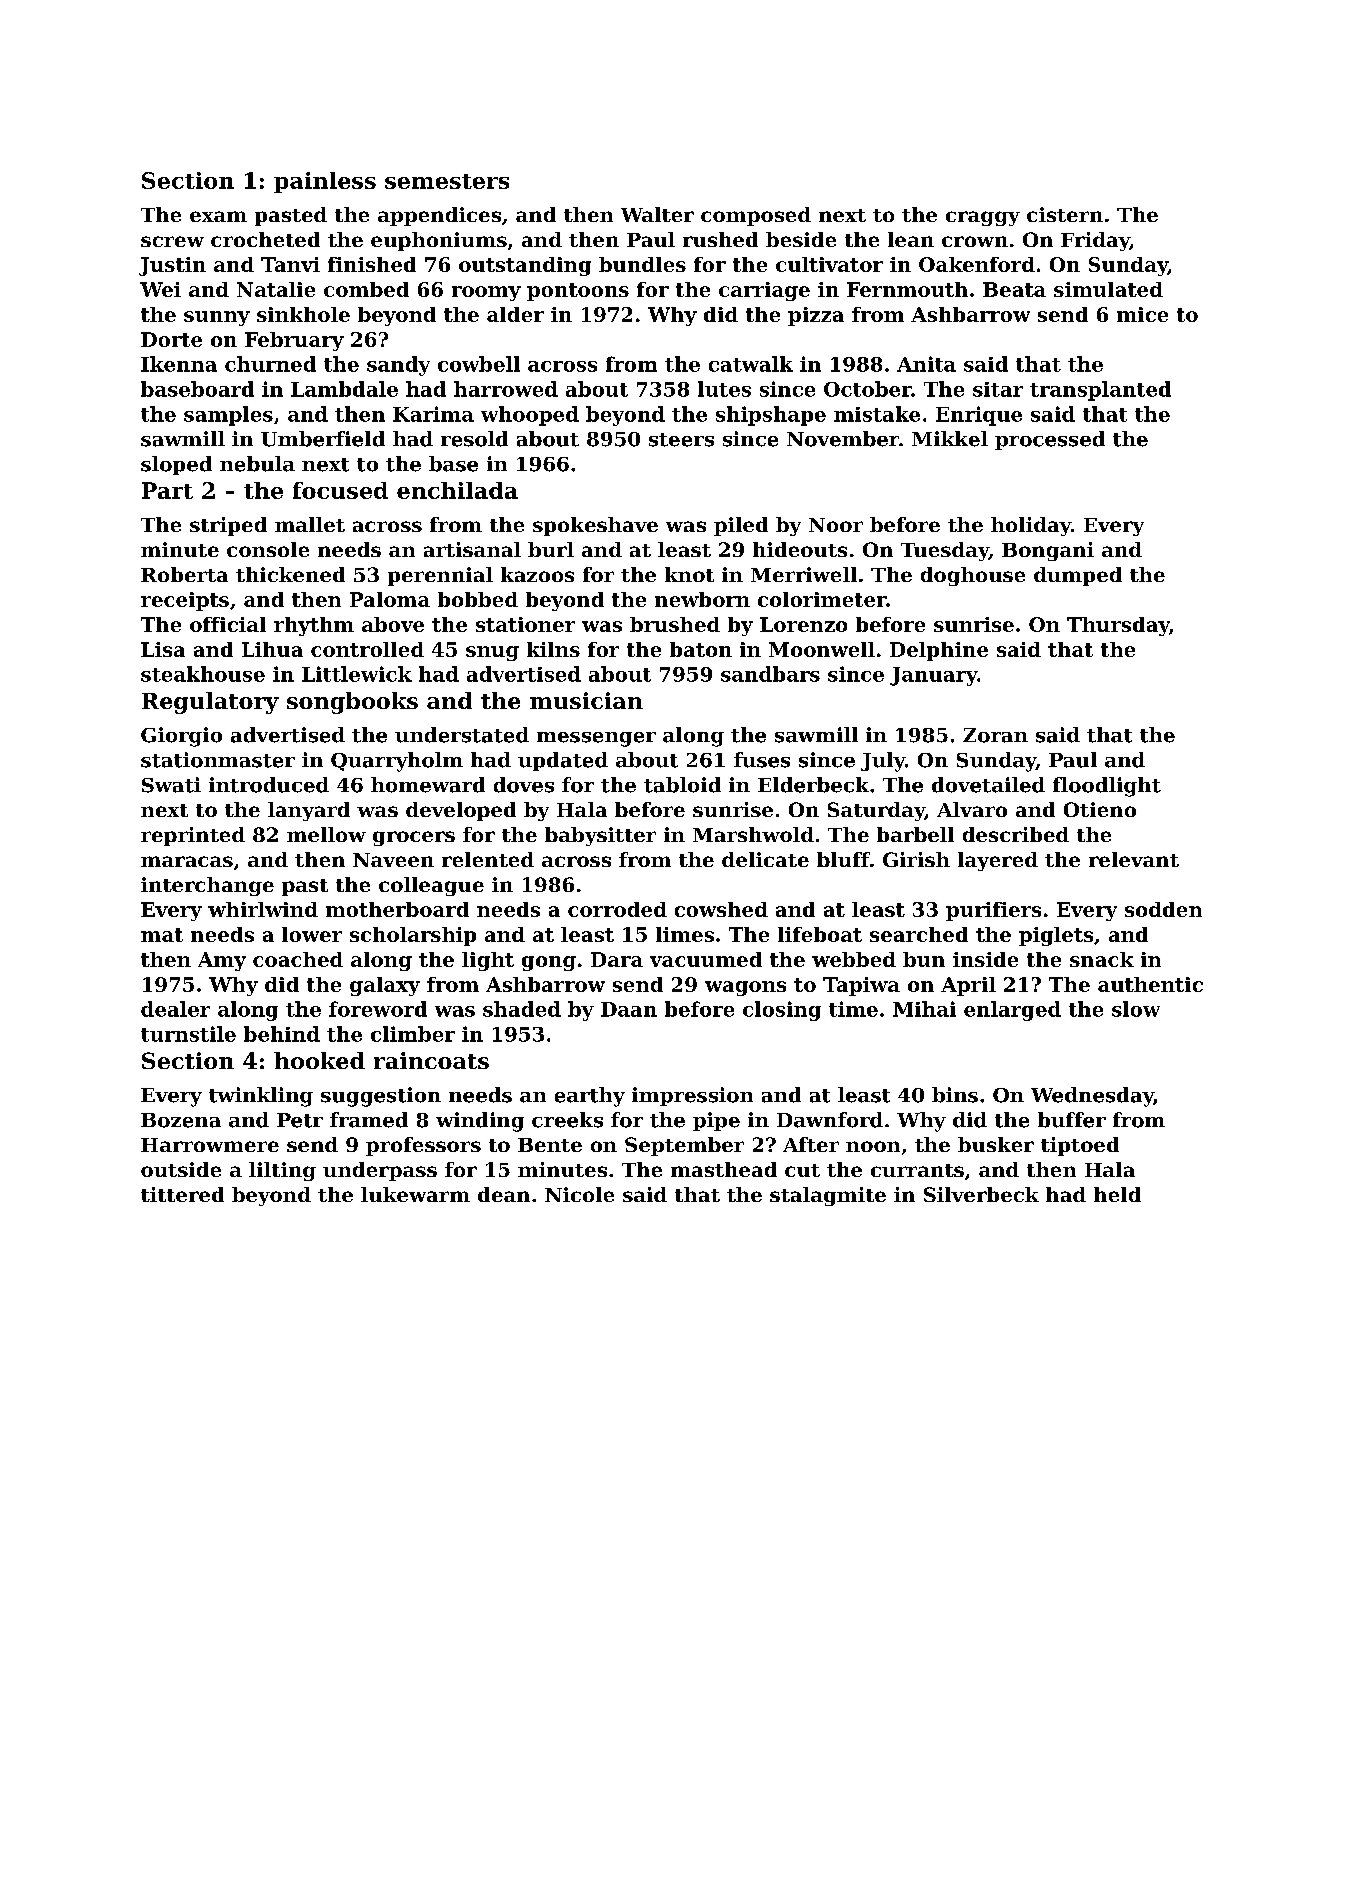 This screenshot has width=1346, height=1904. Describe the element at coordinates (983, 218) in the screenshot. I see `craggy` at that location.
